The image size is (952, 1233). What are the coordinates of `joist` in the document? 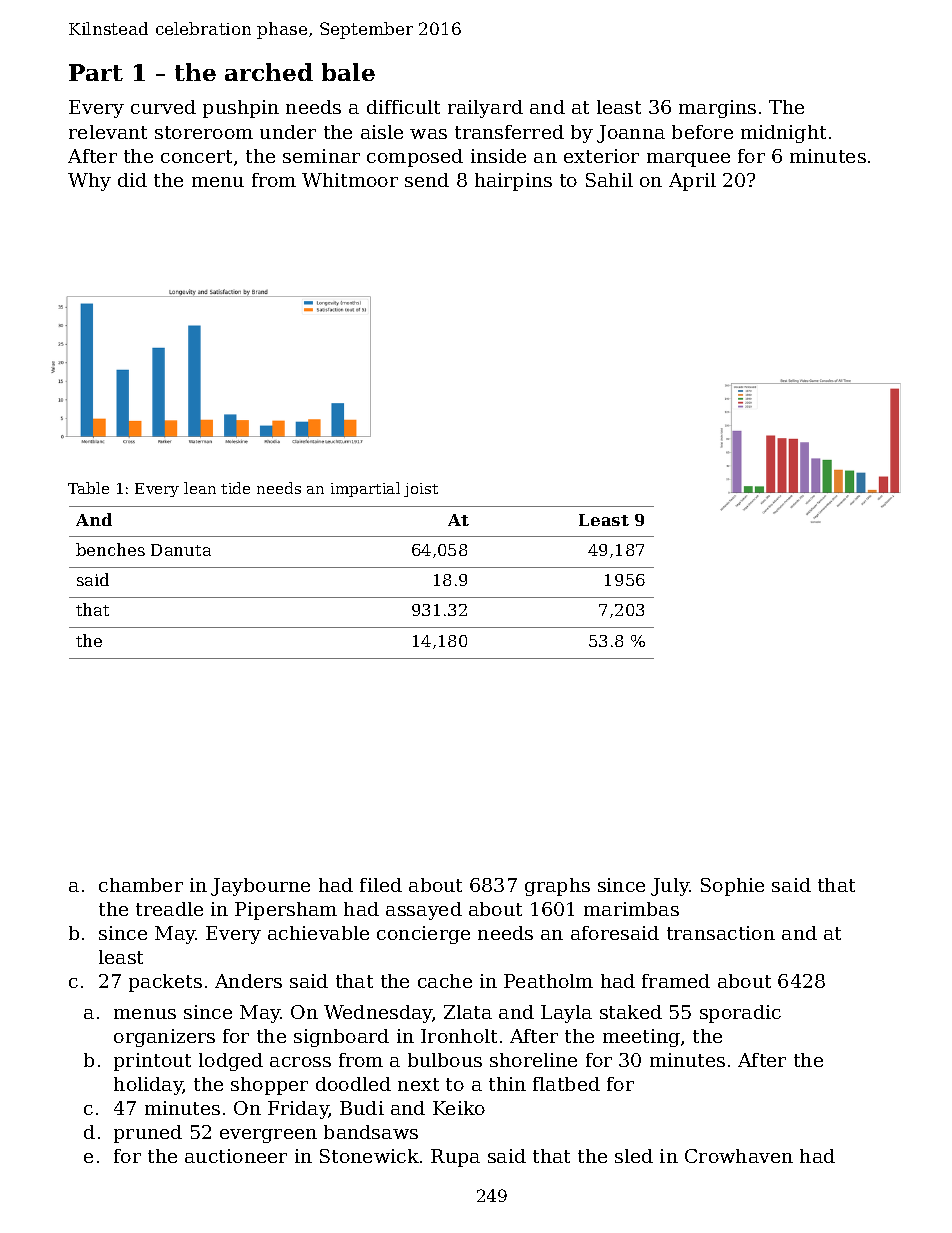 It's located at (421, 490).
